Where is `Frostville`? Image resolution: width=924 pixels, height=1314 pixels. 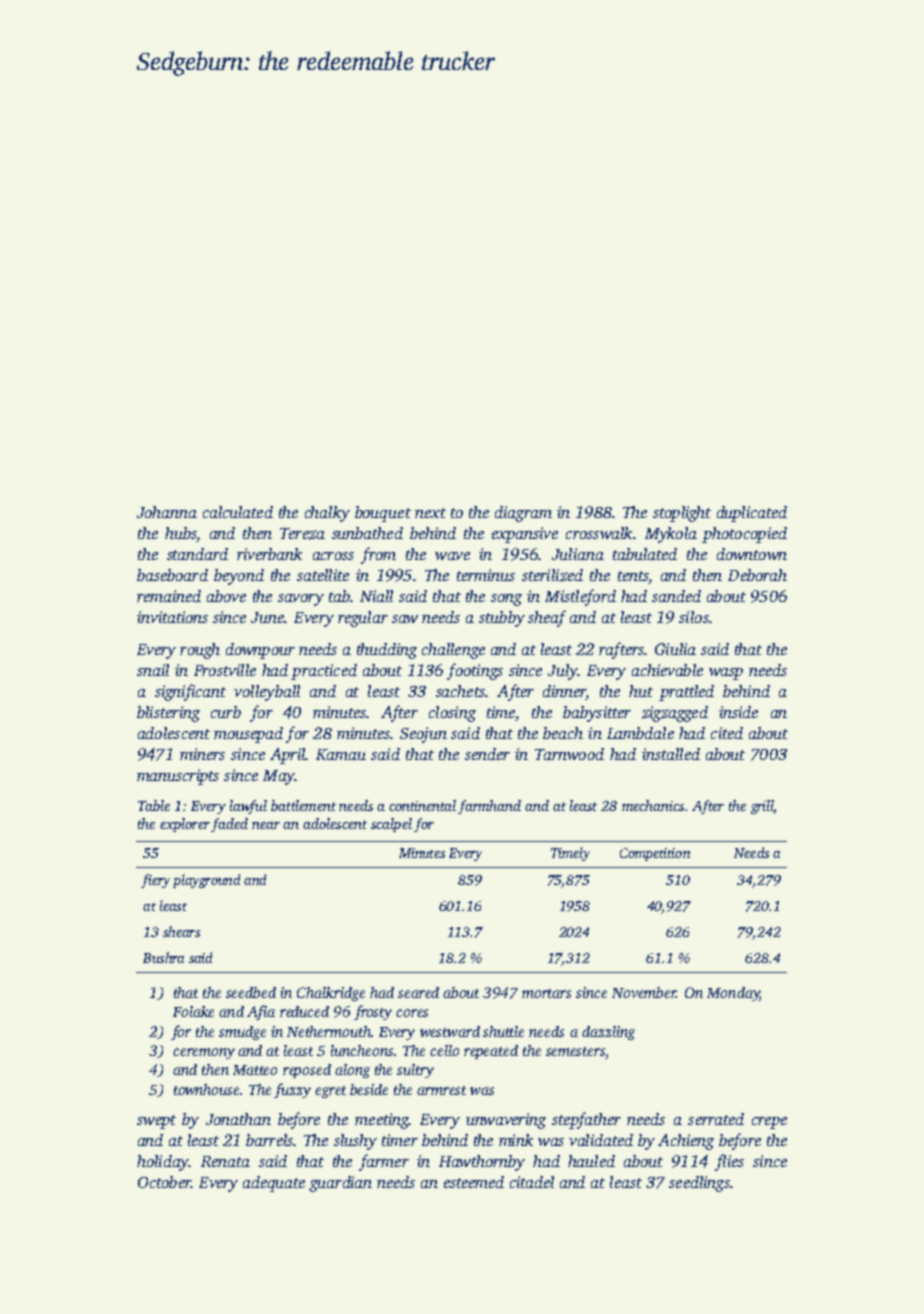 Frostville is located at coordinates (225, 670).
